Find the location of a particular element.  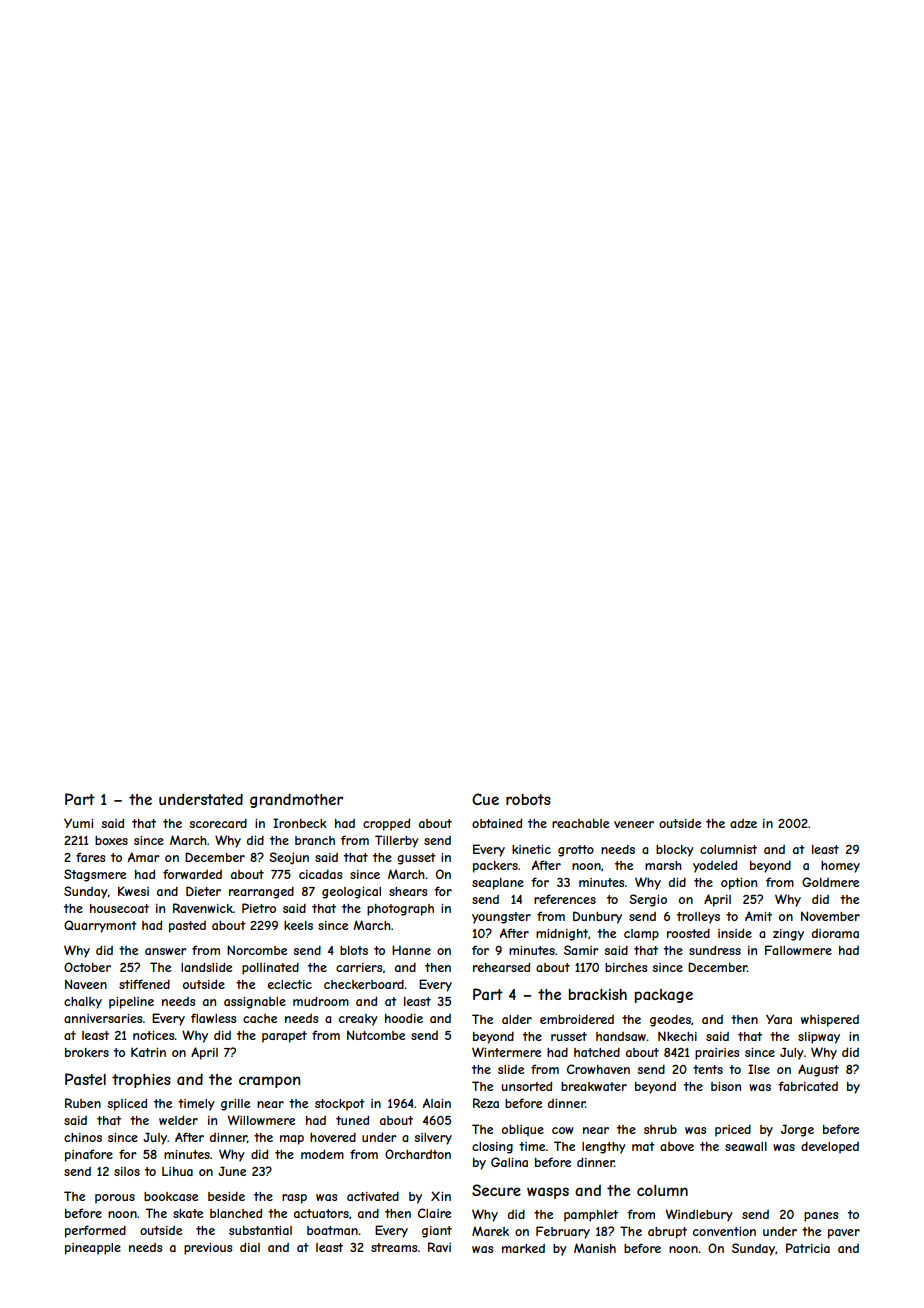

streams is located at coordinates (394, 1247).
